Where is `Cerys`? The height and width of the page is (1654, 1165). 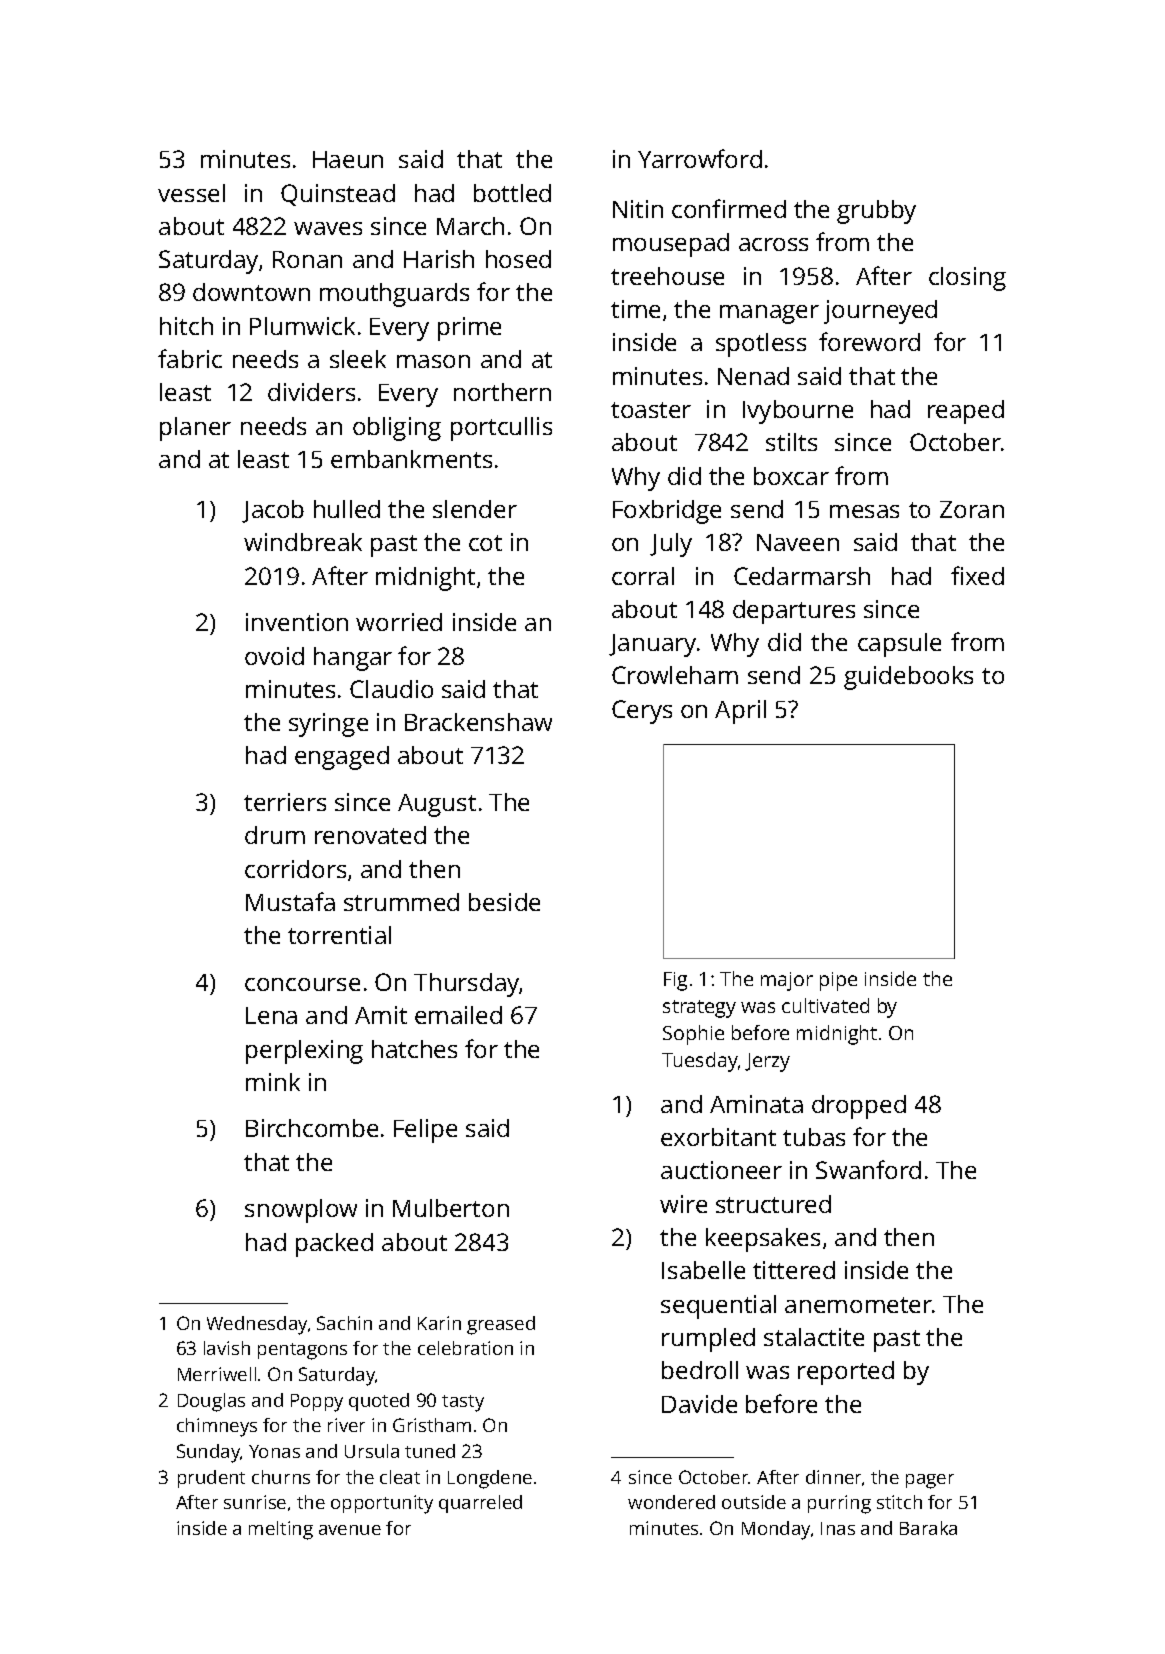
Cerys is located at coordinates (642, 712).
